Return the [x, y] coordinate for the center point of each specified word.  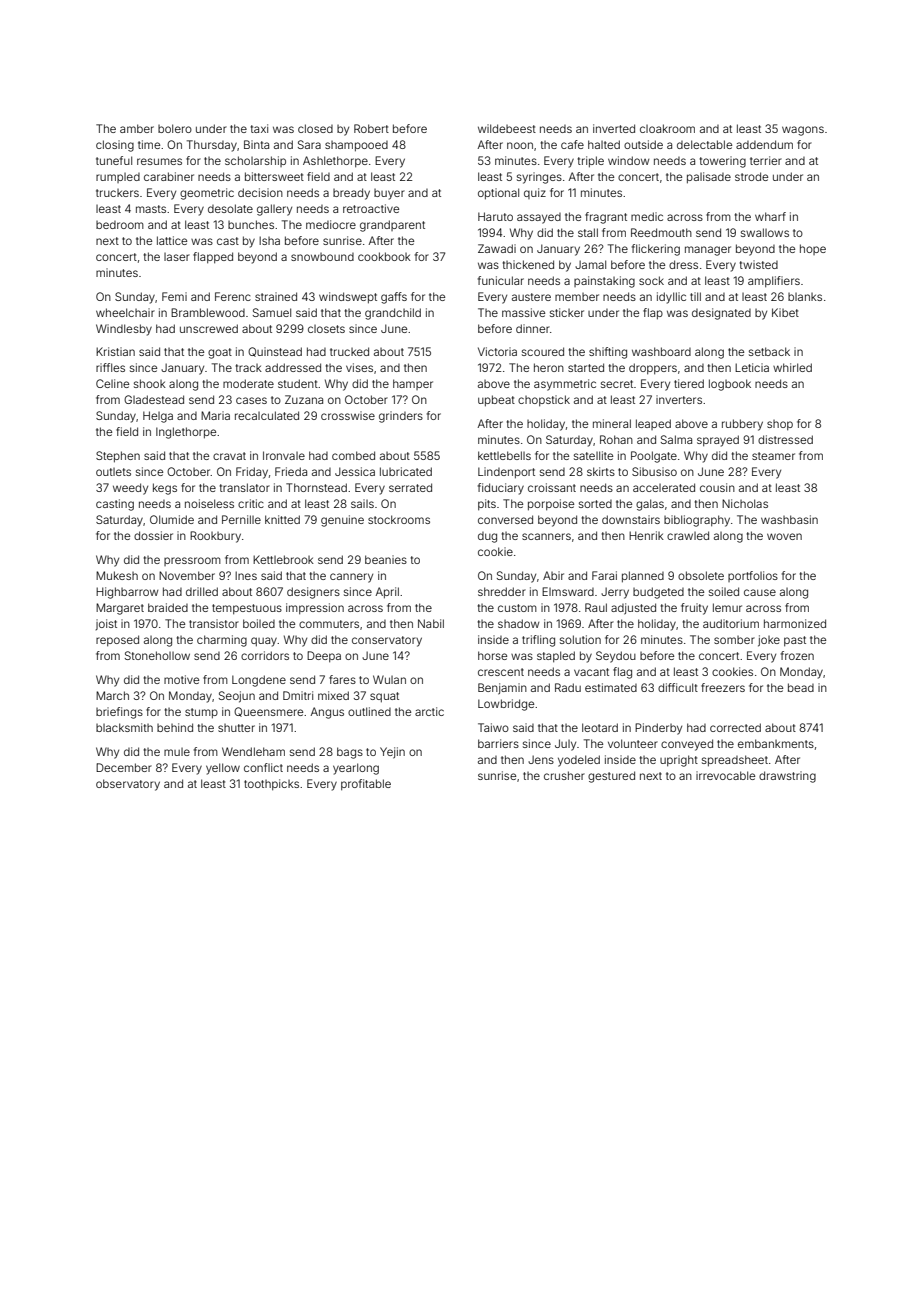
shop [780, 425]
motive [181, 679]
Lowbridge [506, 705]
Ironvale [284, 455]
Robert [371, 128]
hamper [413, 384]
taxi [259, 128]
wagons [803, 131]
